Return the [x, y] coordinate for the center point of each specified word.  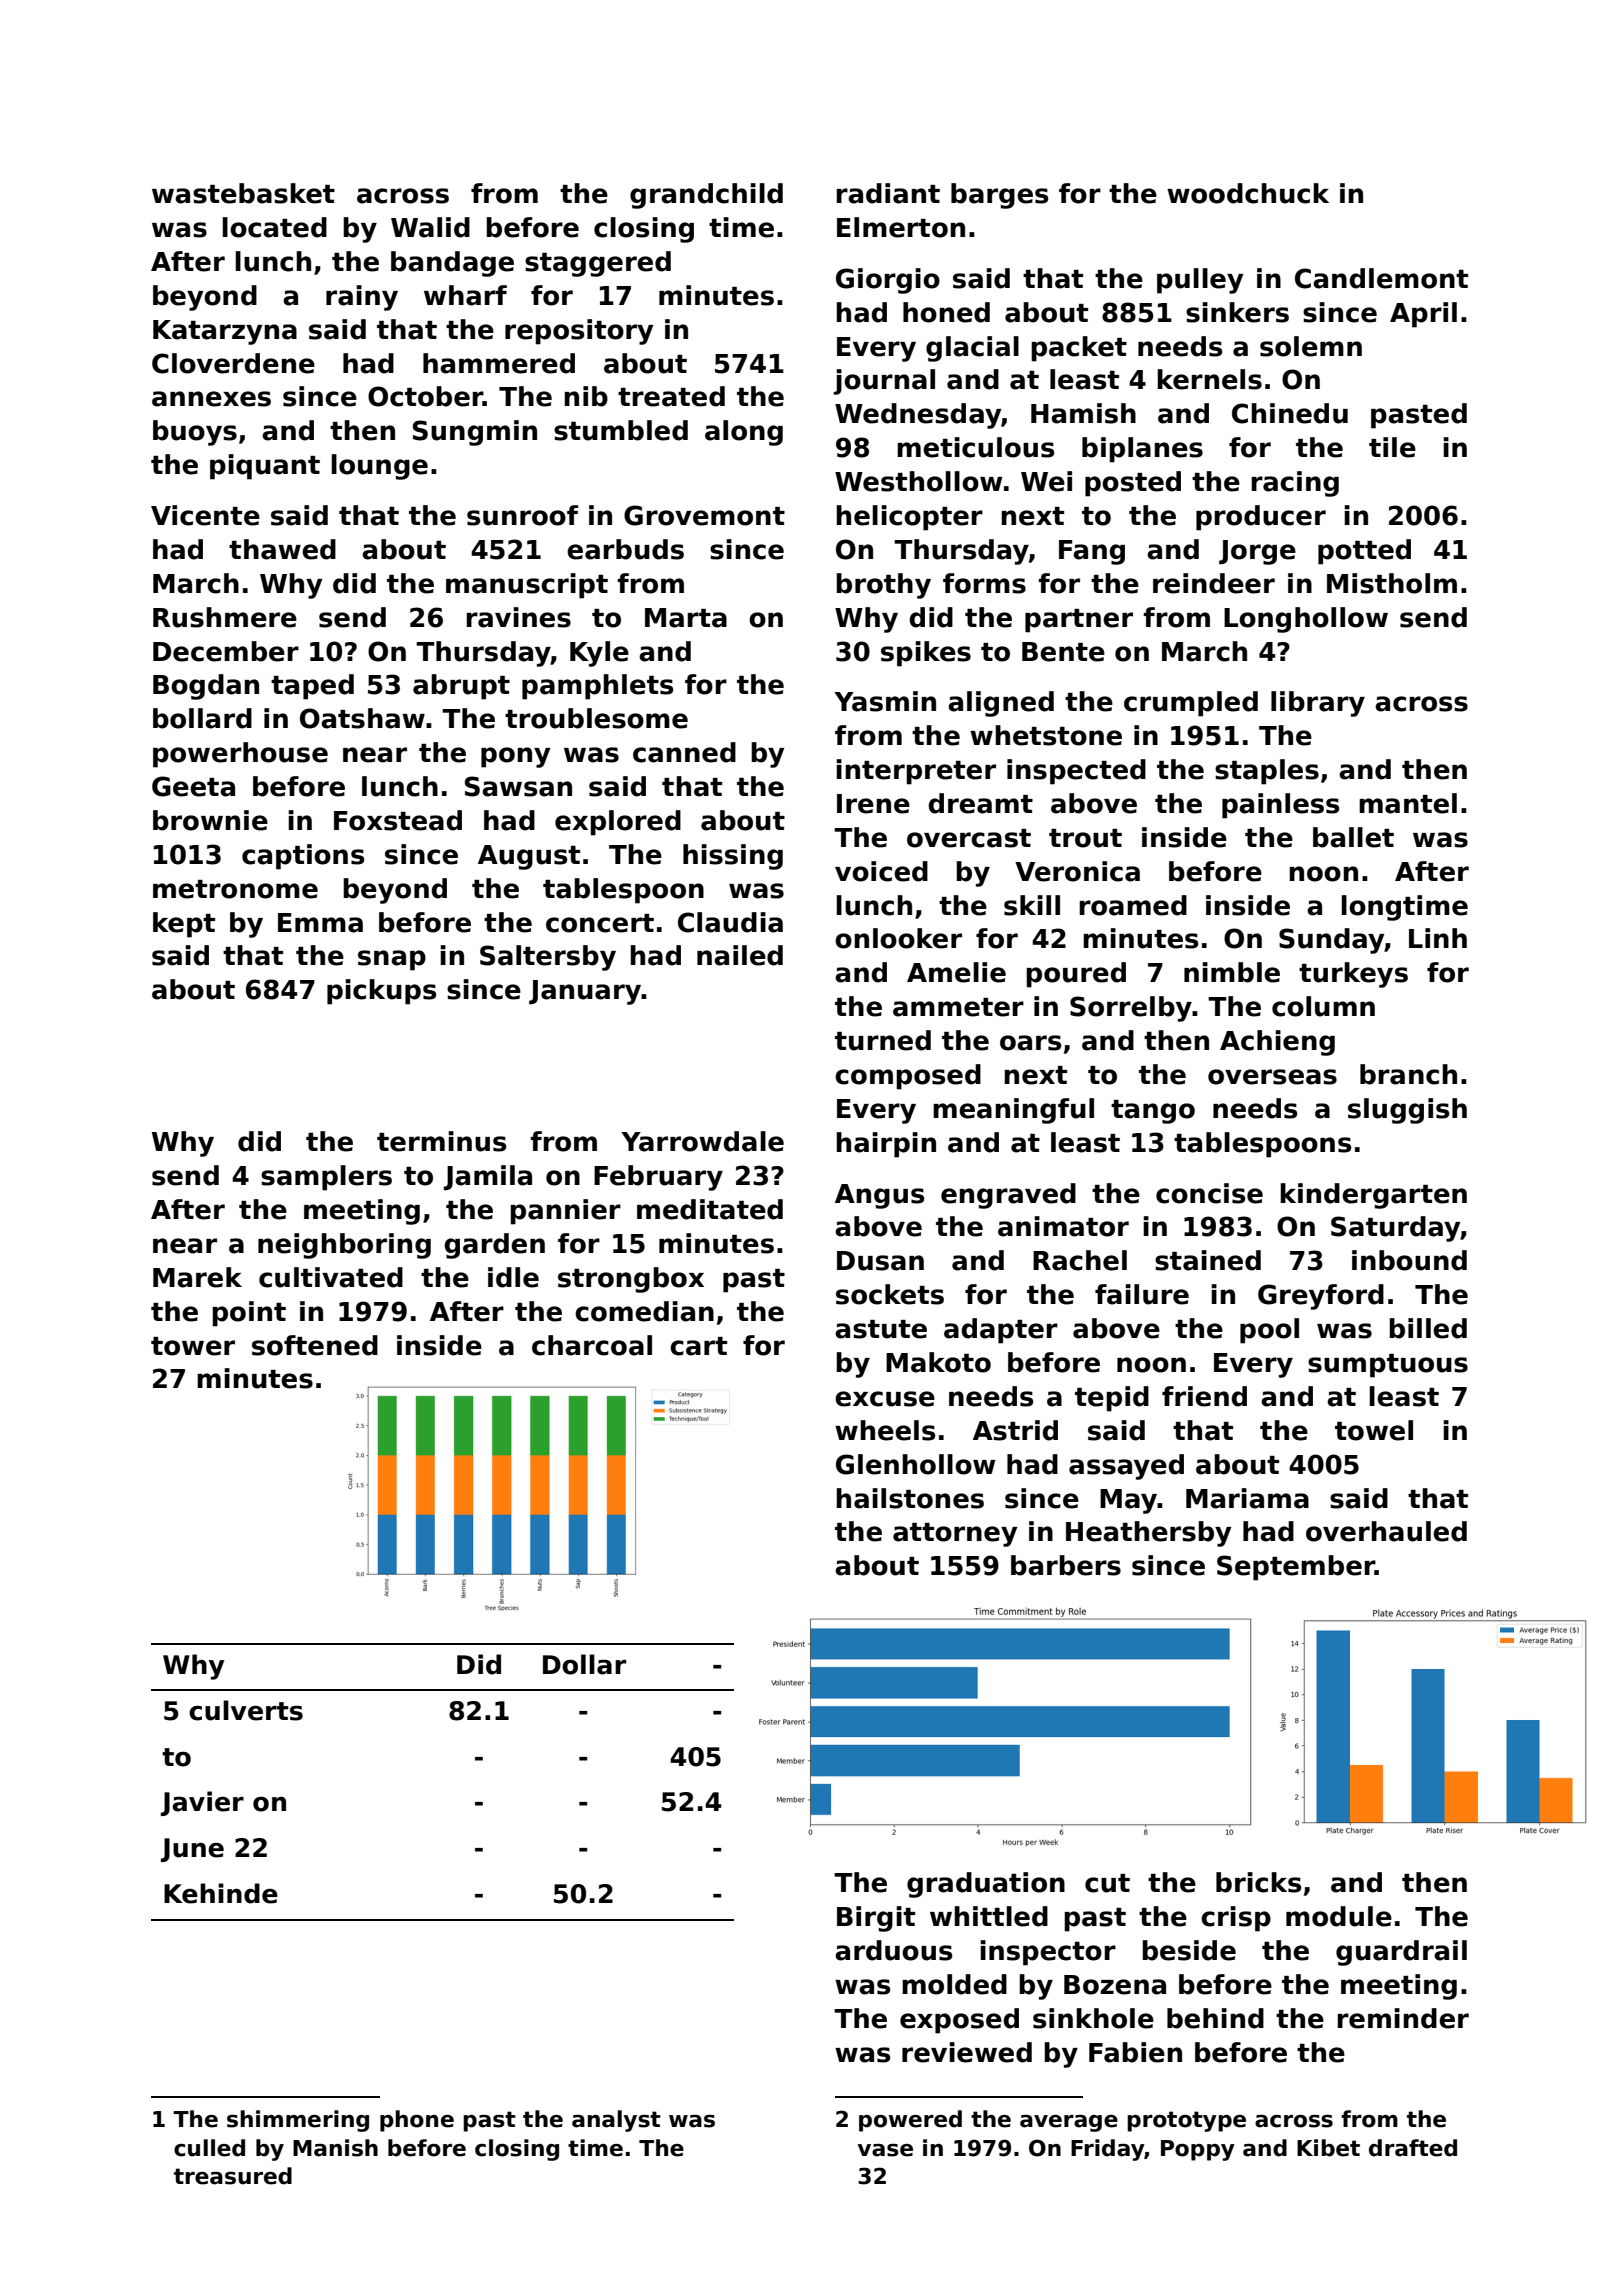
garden [494, 1246]
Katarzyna [225, 332]
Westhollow [918, 481]
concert [600, 923]
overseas [1272, 1077]
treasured [233, 2176]
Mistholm [1392, 583]
